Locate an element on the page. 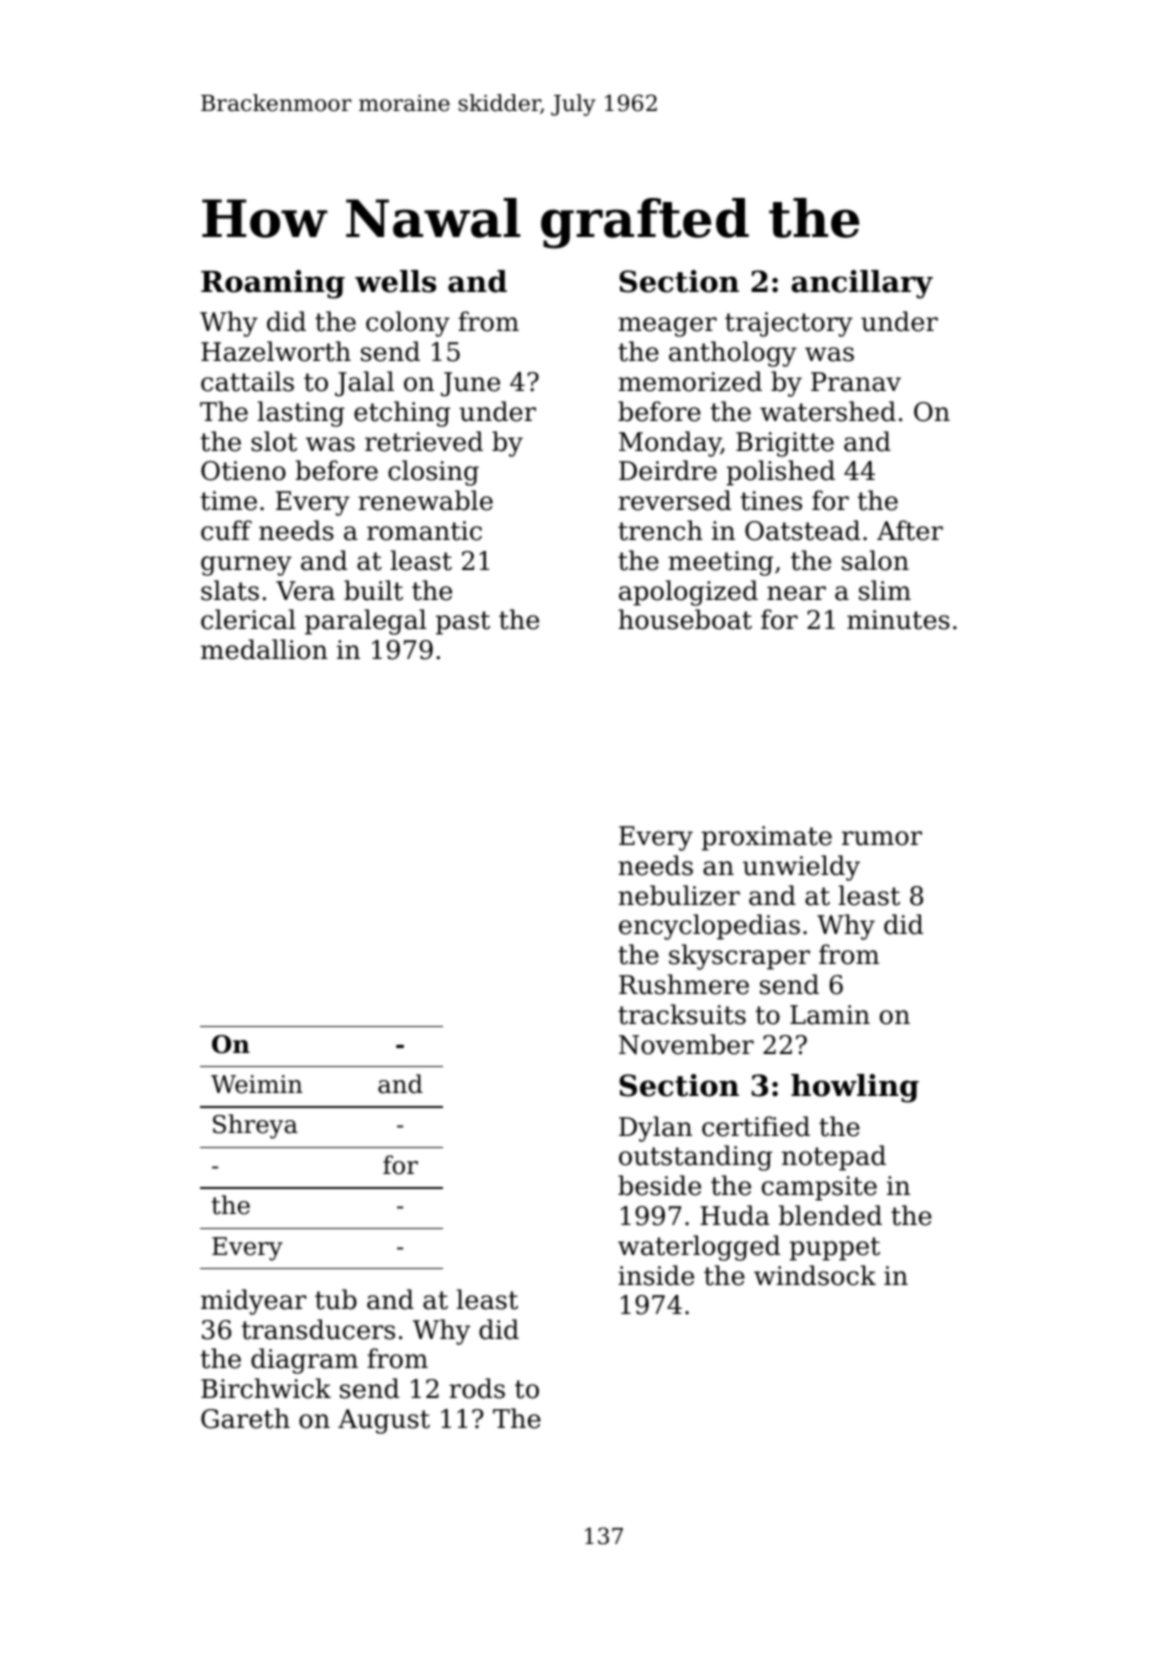 The height and width of the page is (1654, 1165). rumor is located at coordinates (882, 838).
